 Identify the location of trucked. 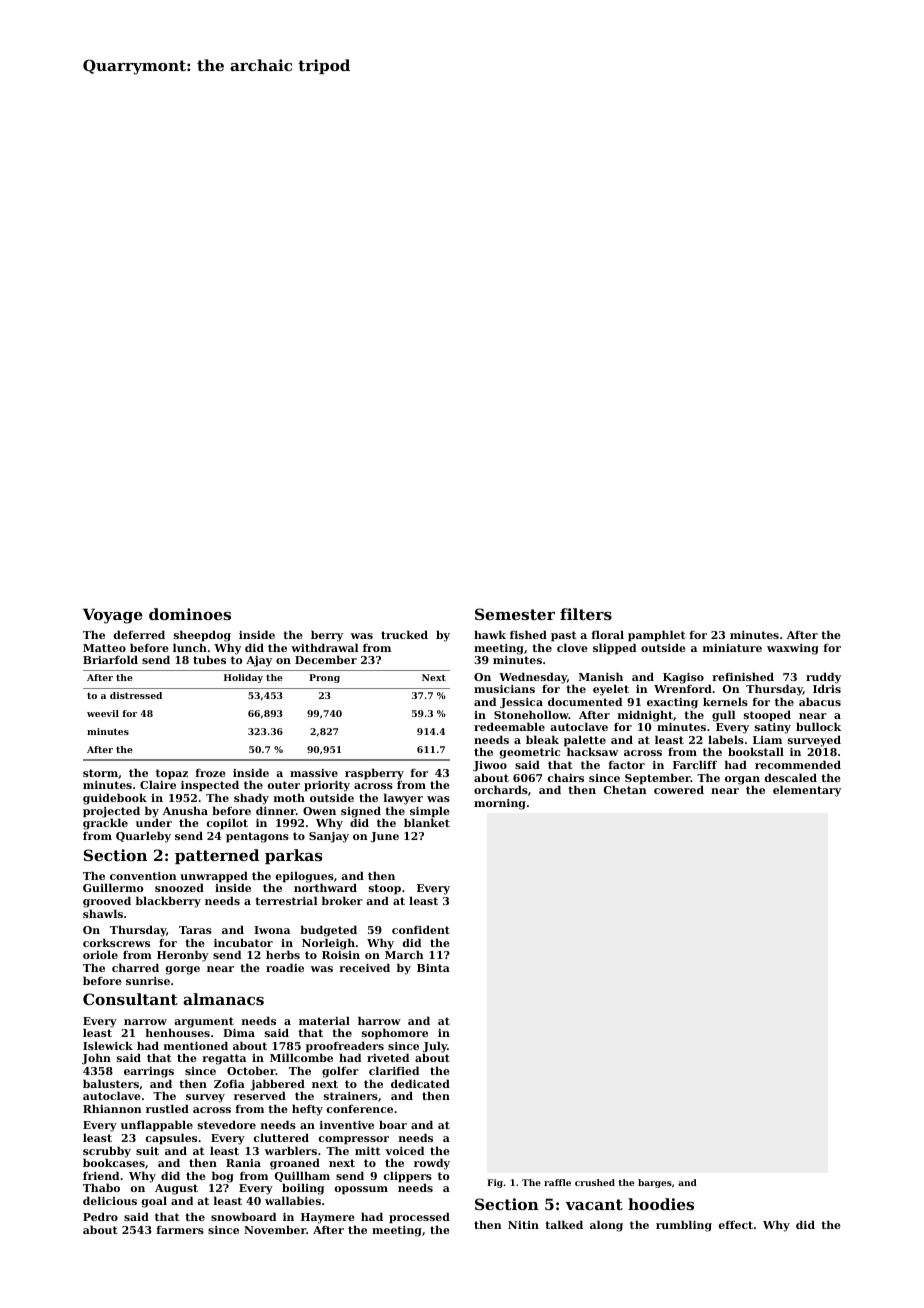
(404, 634).
